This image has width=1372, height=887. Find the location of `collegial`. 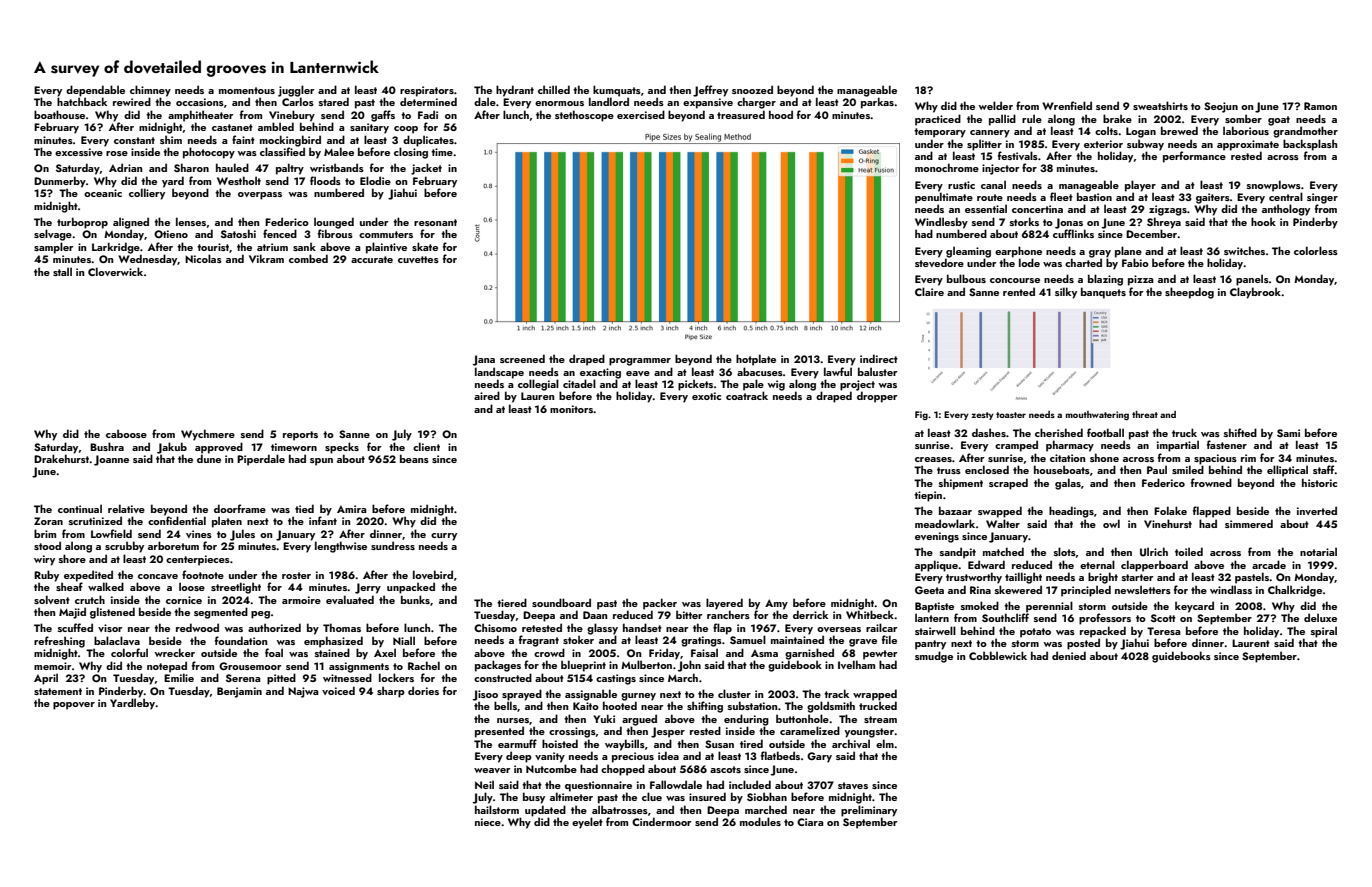

collegial is located at coordinates (538, 385).
